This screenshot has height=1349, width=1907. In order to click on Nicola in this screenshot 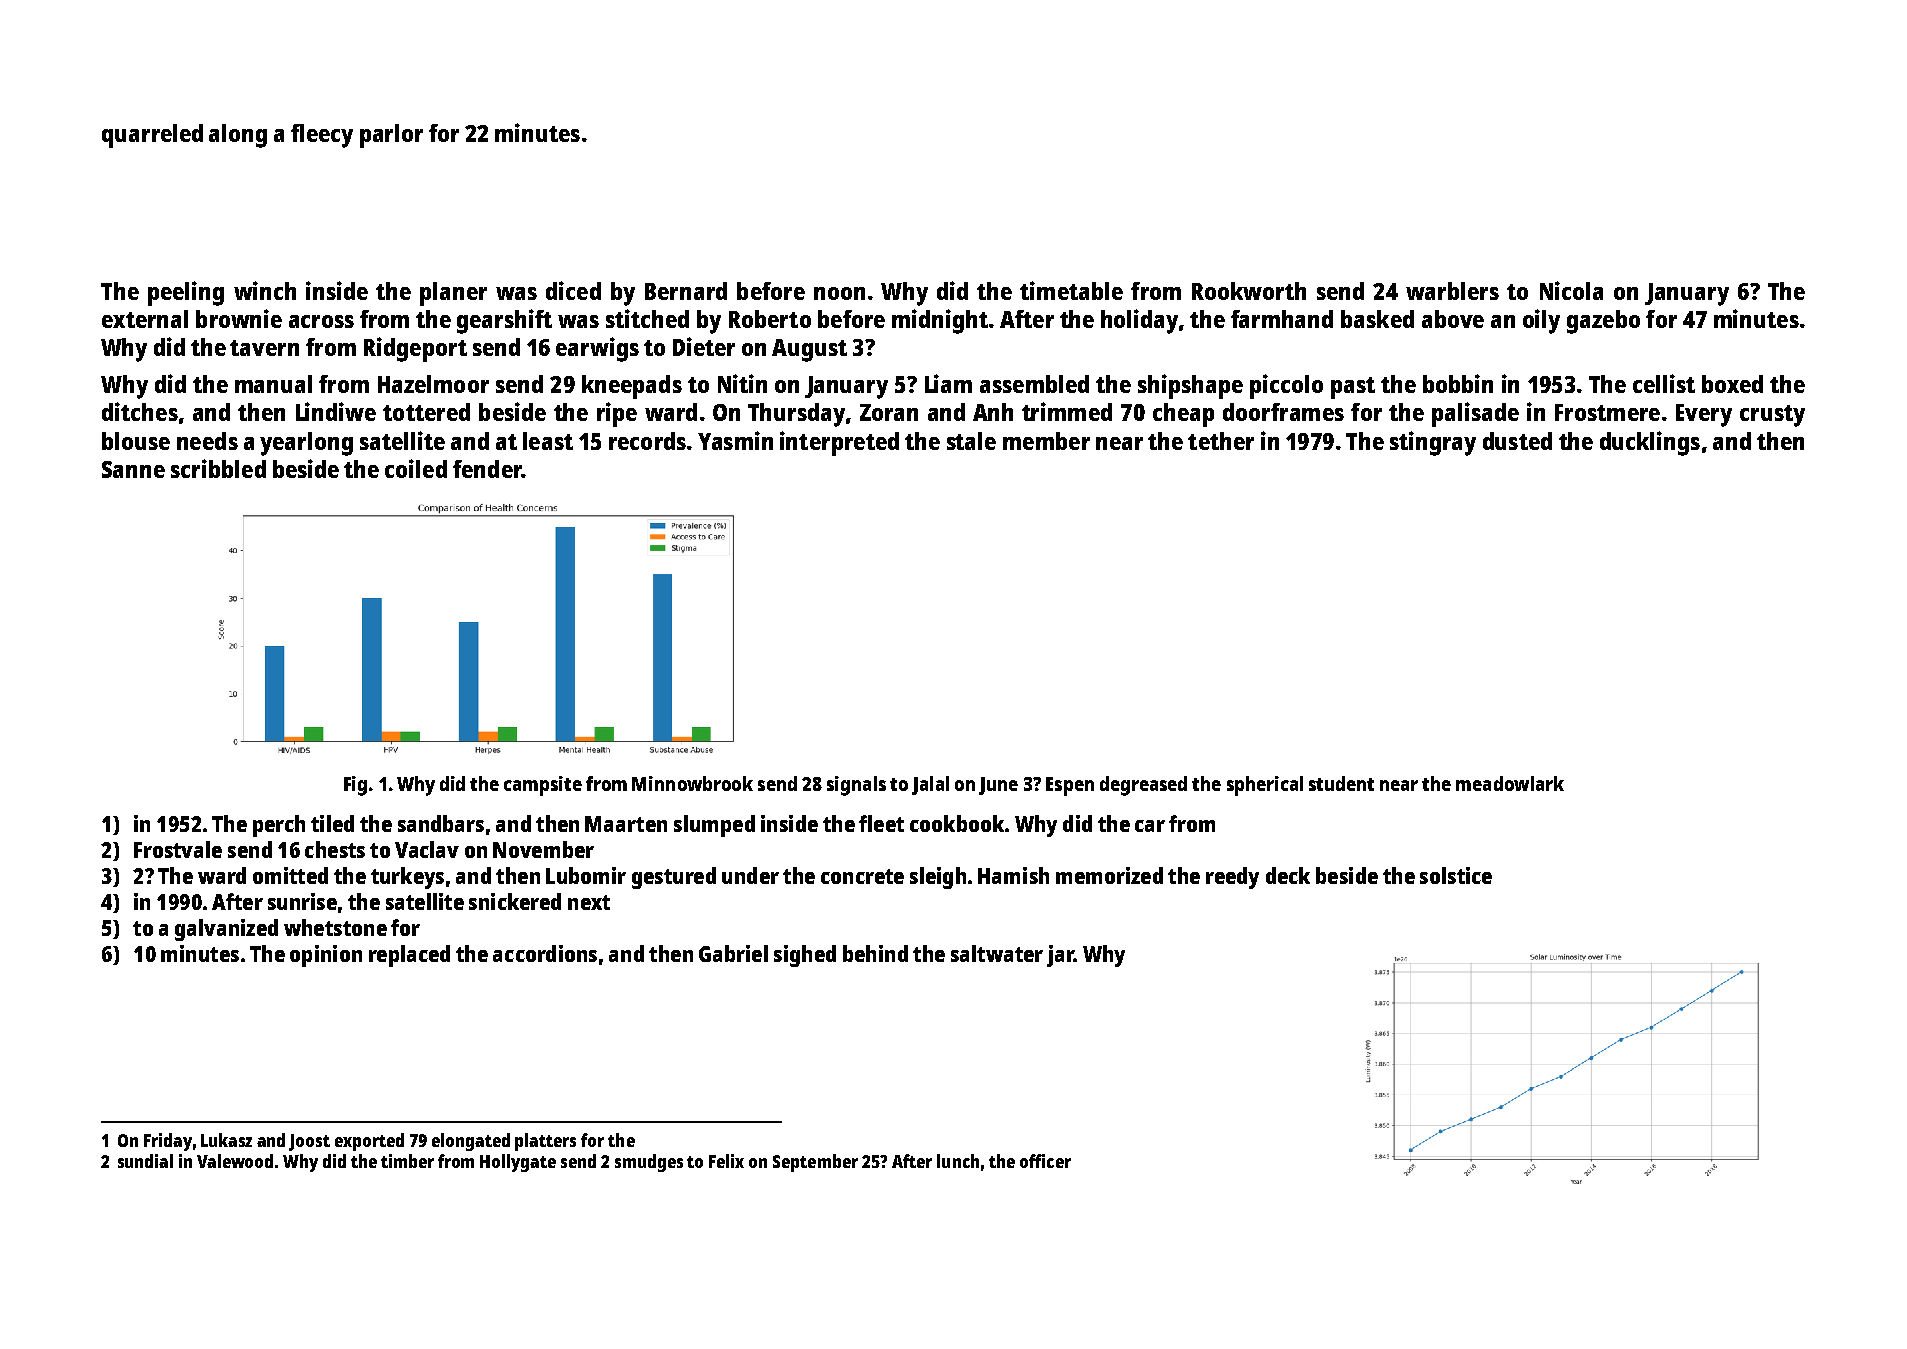, I will do `click(1571, 290)`.
